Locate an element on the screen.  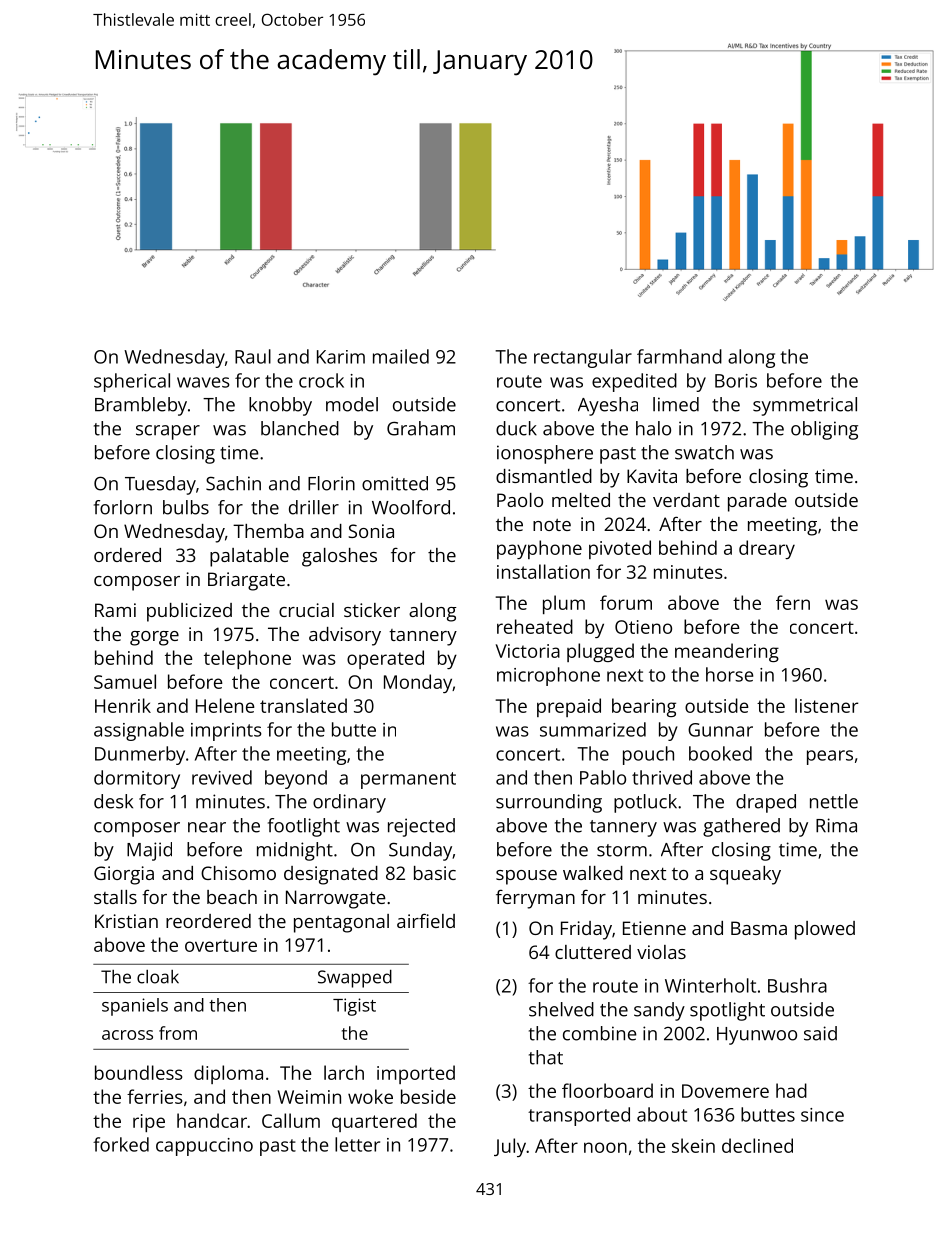
across is located at coordinates (127, 1035).
